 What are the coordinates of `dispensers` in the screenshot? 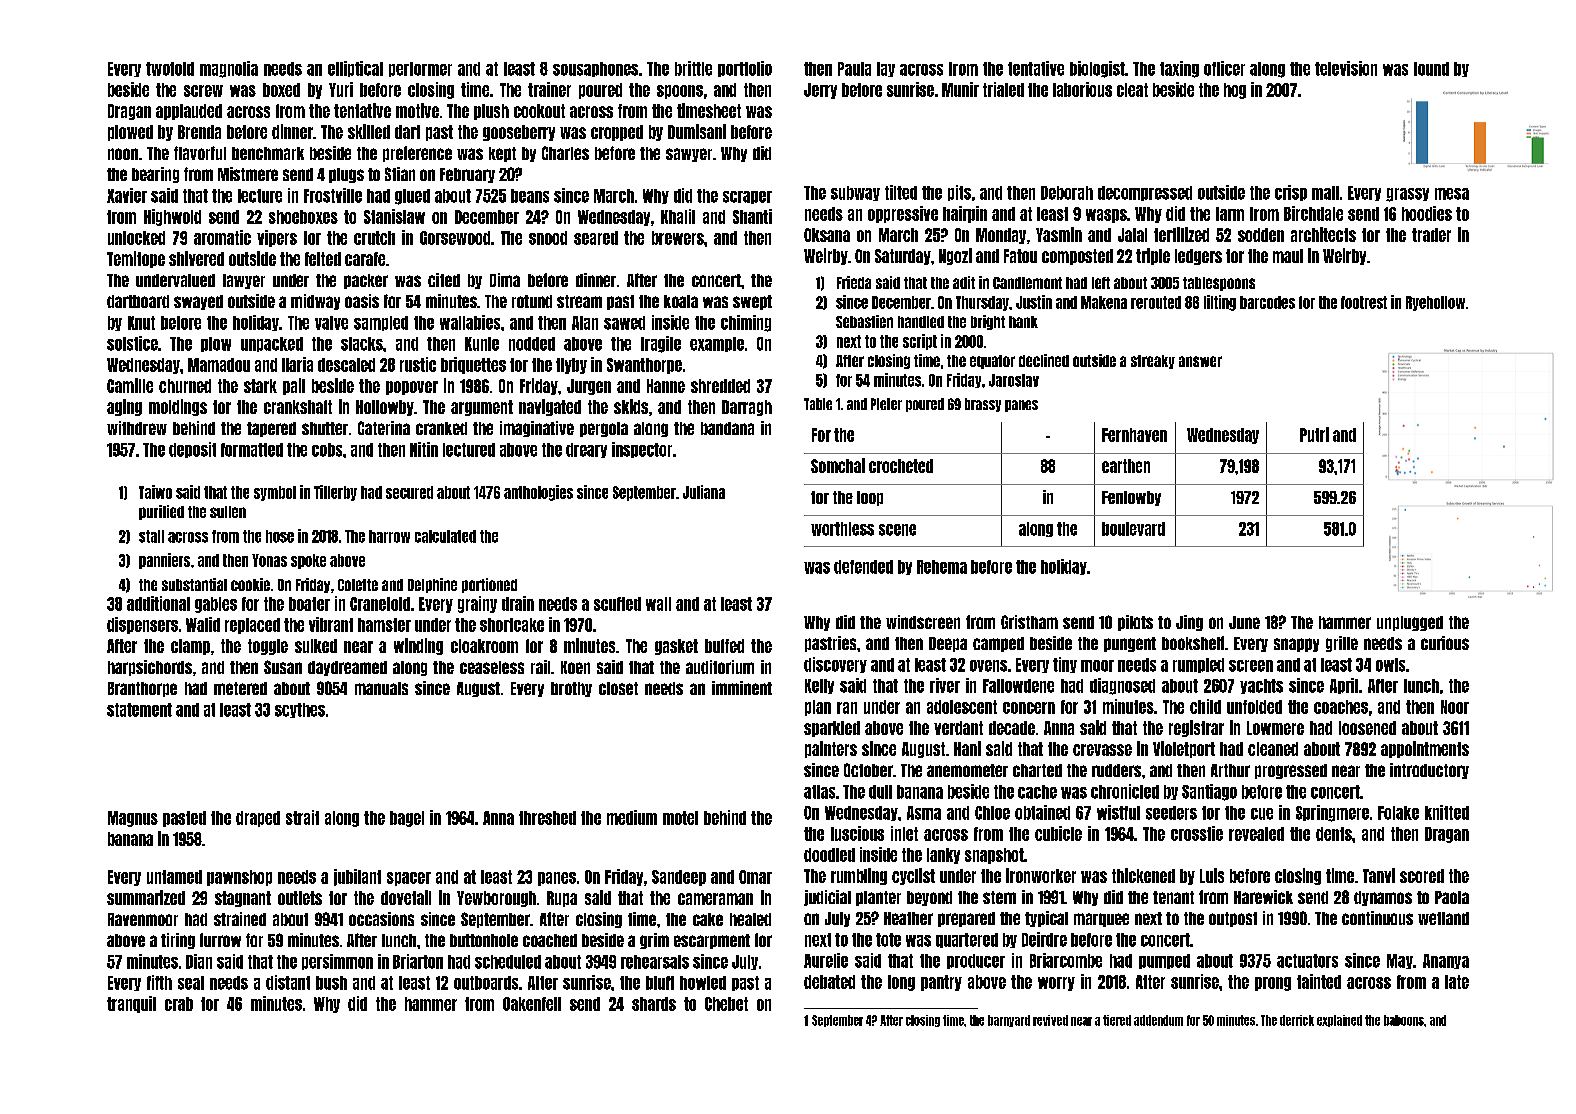 It's located at (142, 625).
